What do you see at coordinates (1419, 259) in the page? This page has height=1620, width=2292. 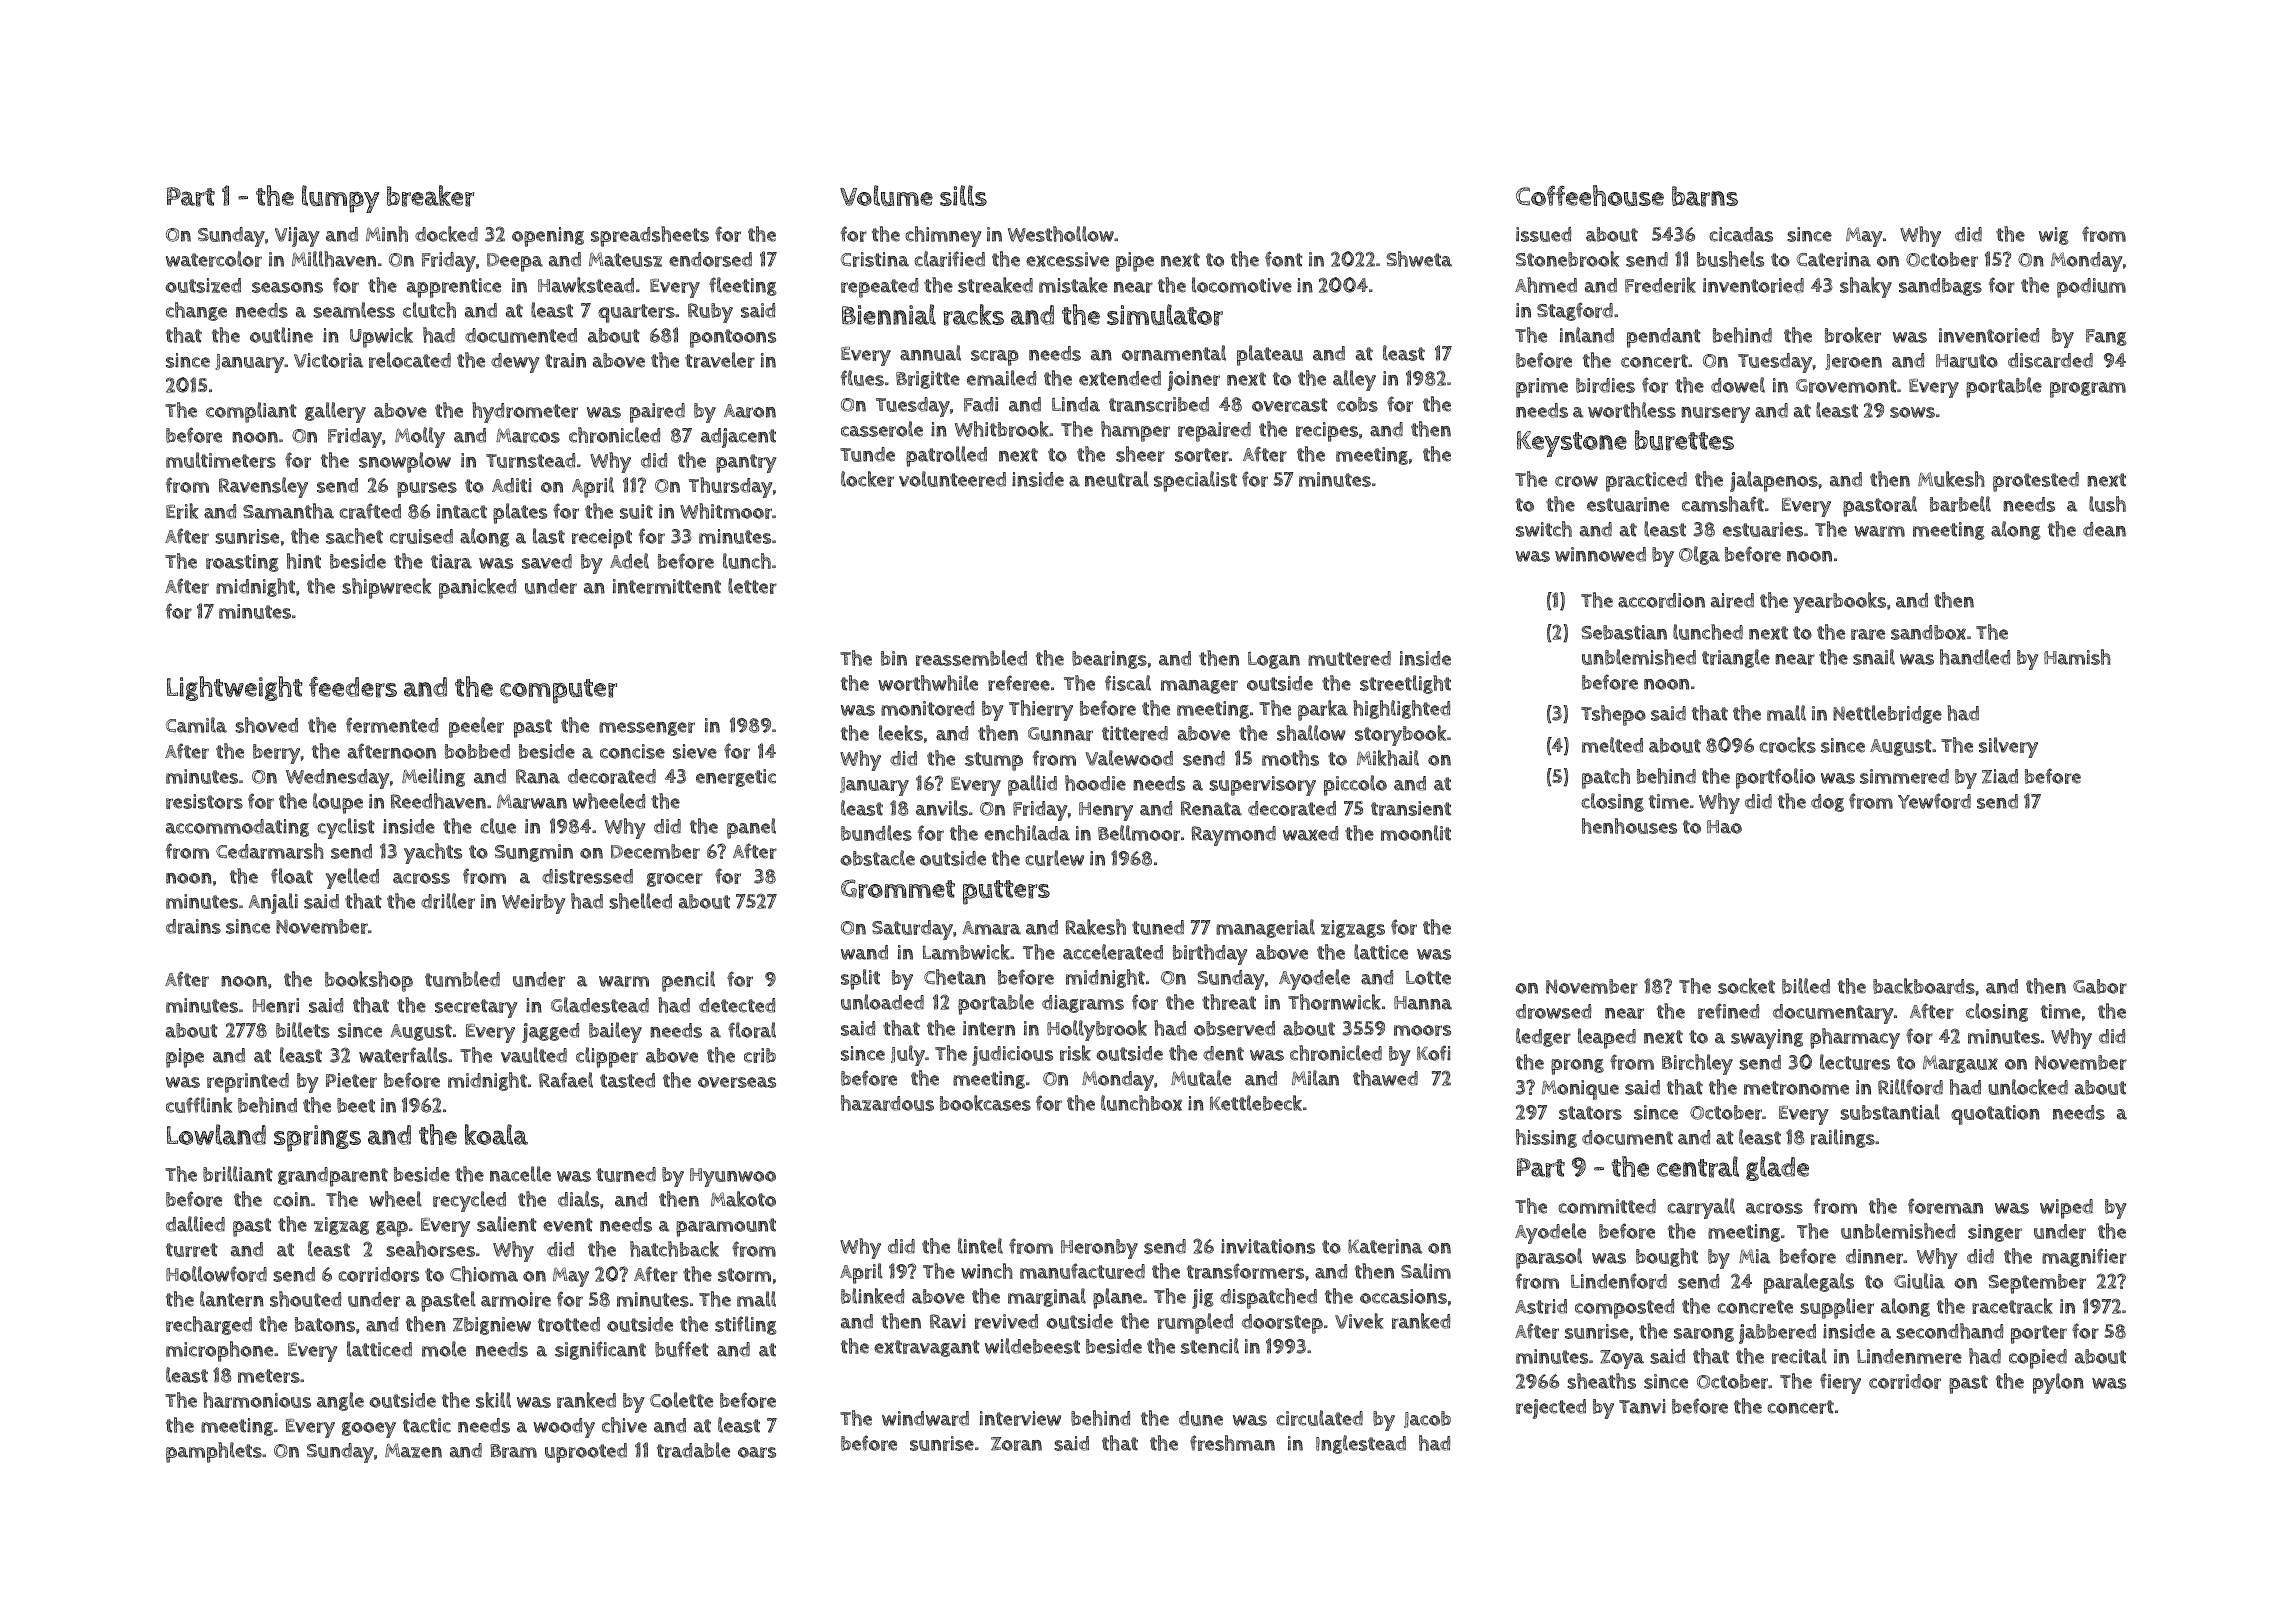 I see `Shweta` at bounding box center [1419, 259].
